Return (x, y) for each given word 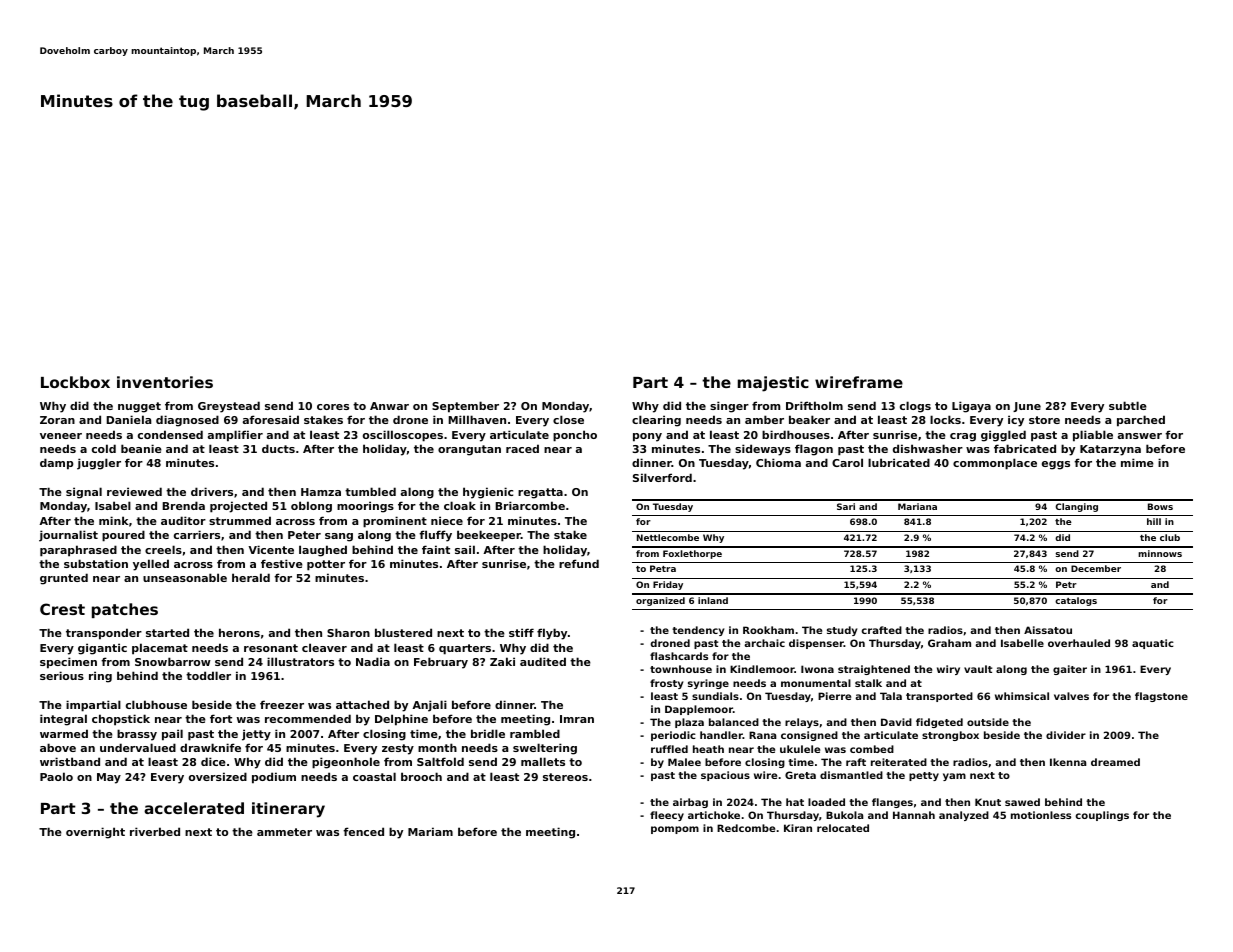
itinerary (288, 810)
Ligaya (971, 407)
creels (163, 549)
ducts (278, 448)
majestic (773, 384)
